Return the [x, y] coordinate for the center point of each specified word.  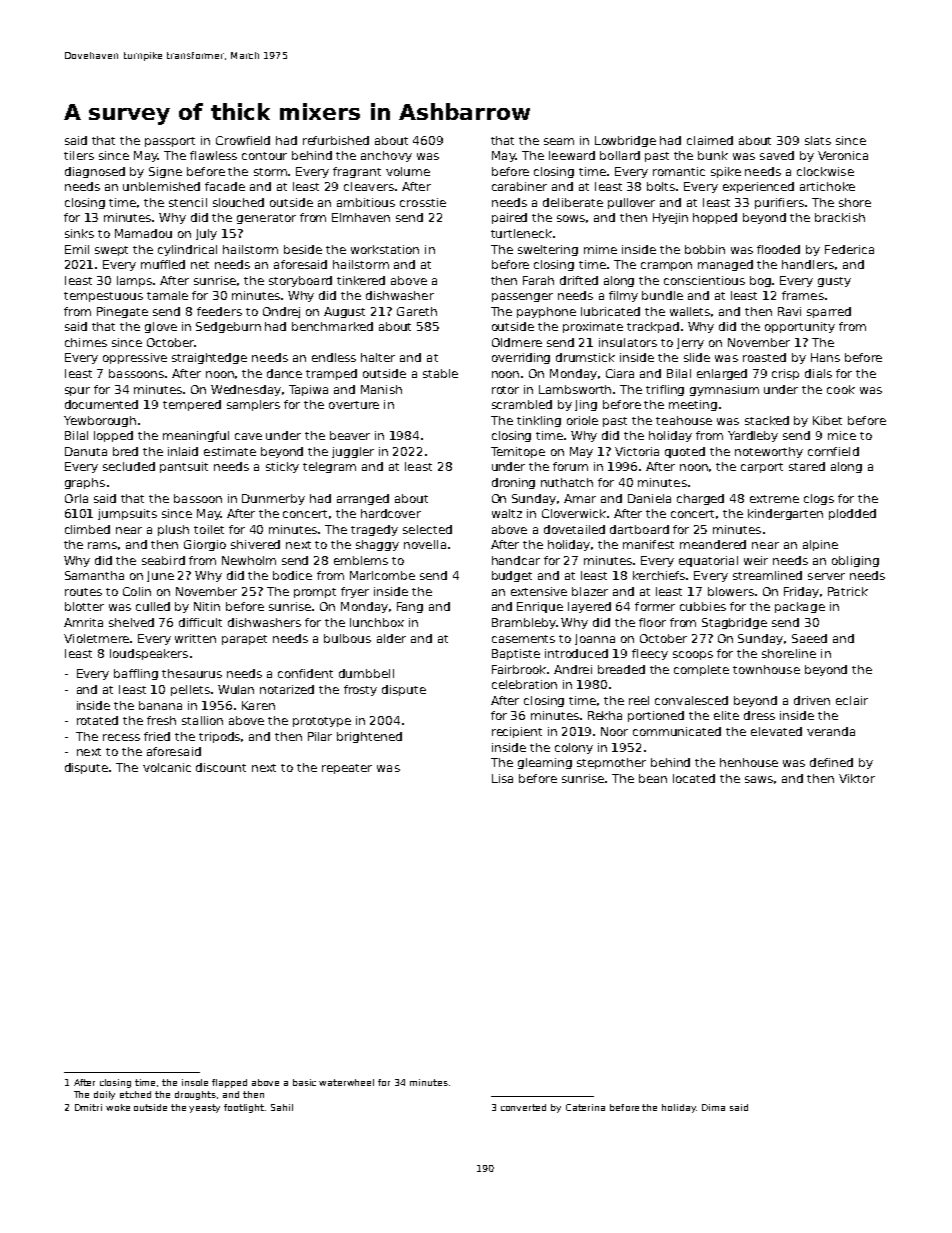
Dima [713, 1107]
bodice [292, 575]
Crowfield [243, 140]
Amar [580, 498]
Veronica [843, 155]
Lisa [502, 778]
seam [559, 141]
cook [841, 389]
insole [195, 1082]
